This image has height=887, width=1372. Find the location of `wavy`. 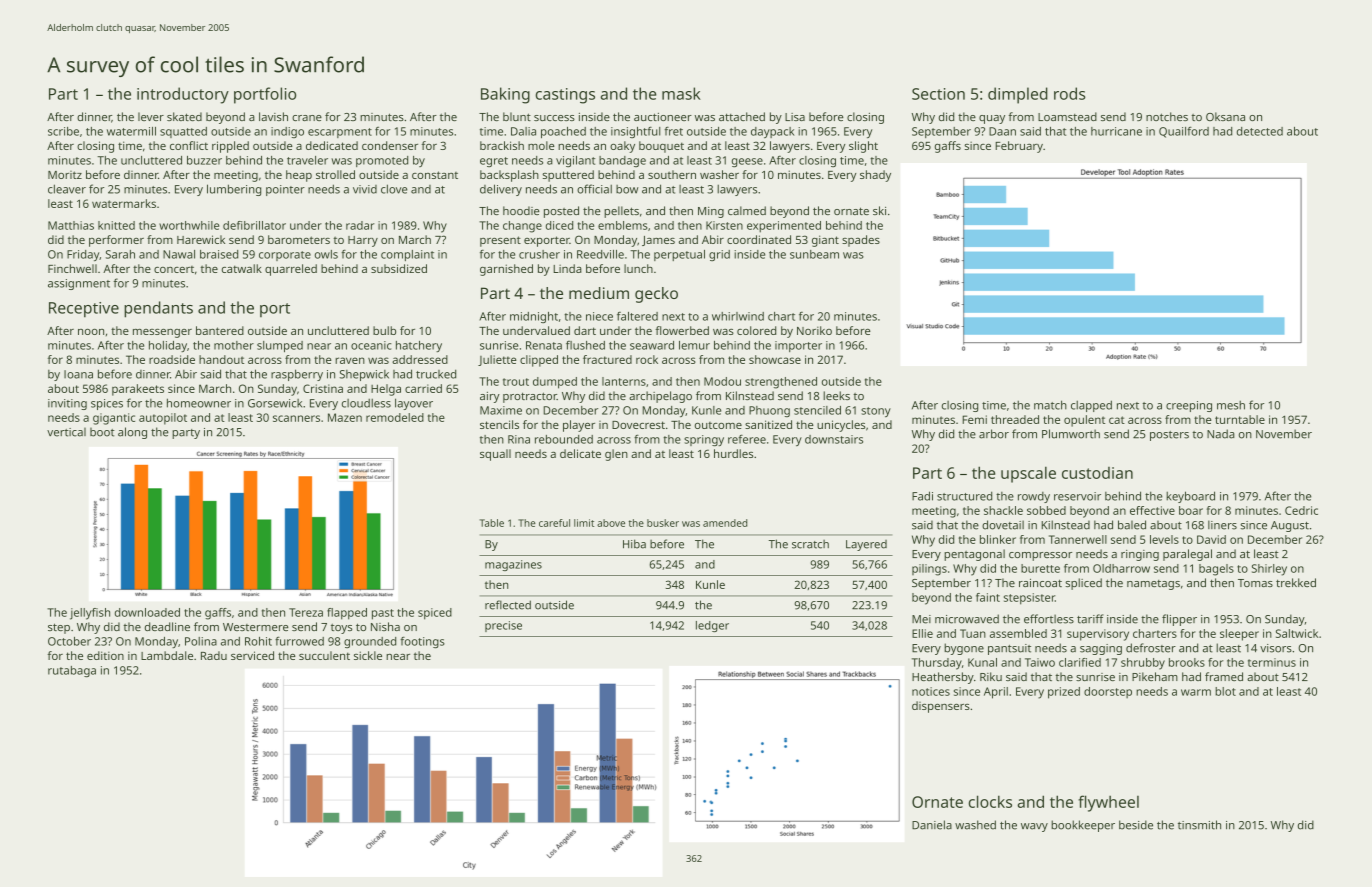

wavy is located at coordinates (1034, 827).
